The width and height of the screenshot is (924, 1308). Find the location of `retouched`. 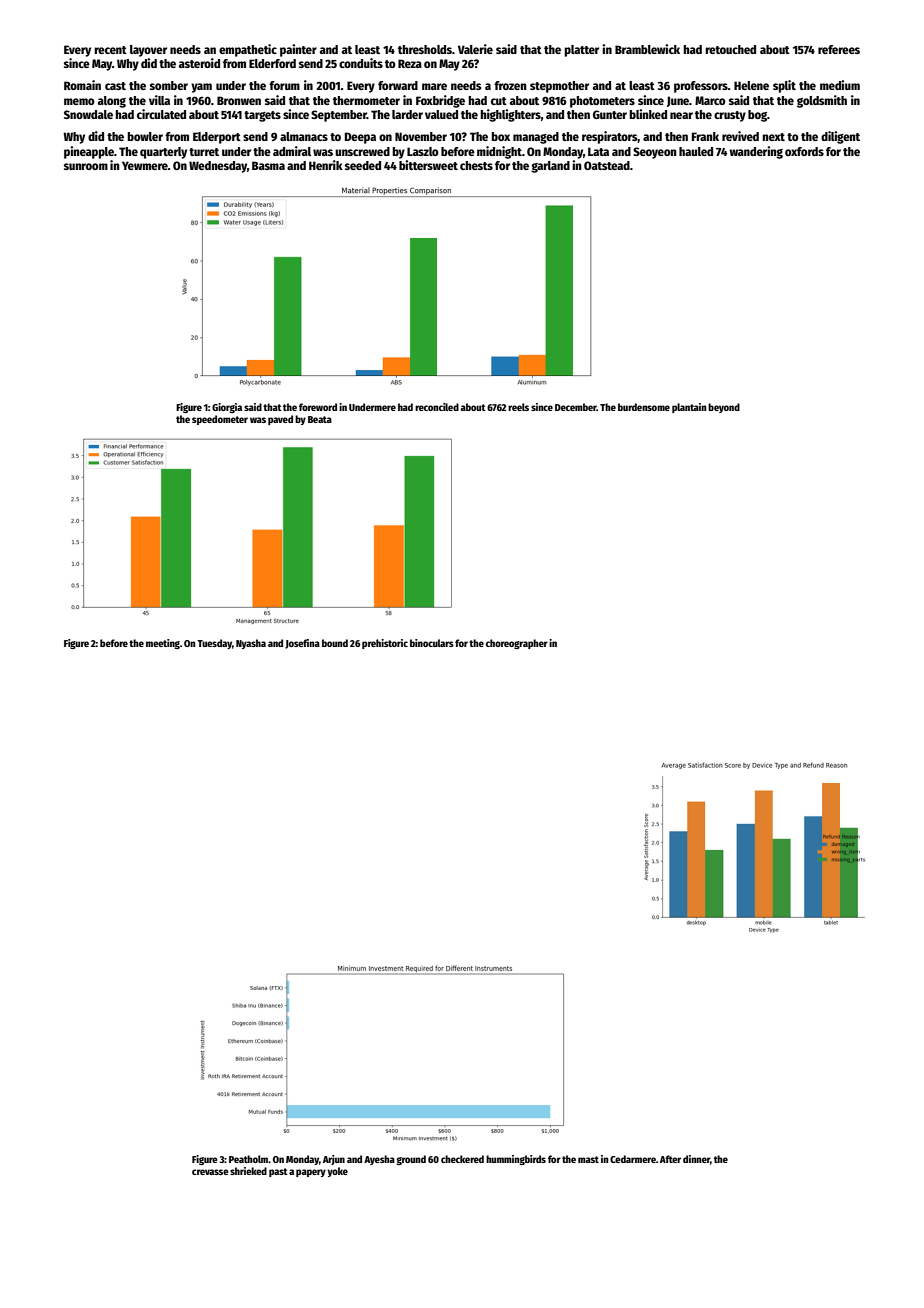

retouched is located at coordinates (730, 49).
